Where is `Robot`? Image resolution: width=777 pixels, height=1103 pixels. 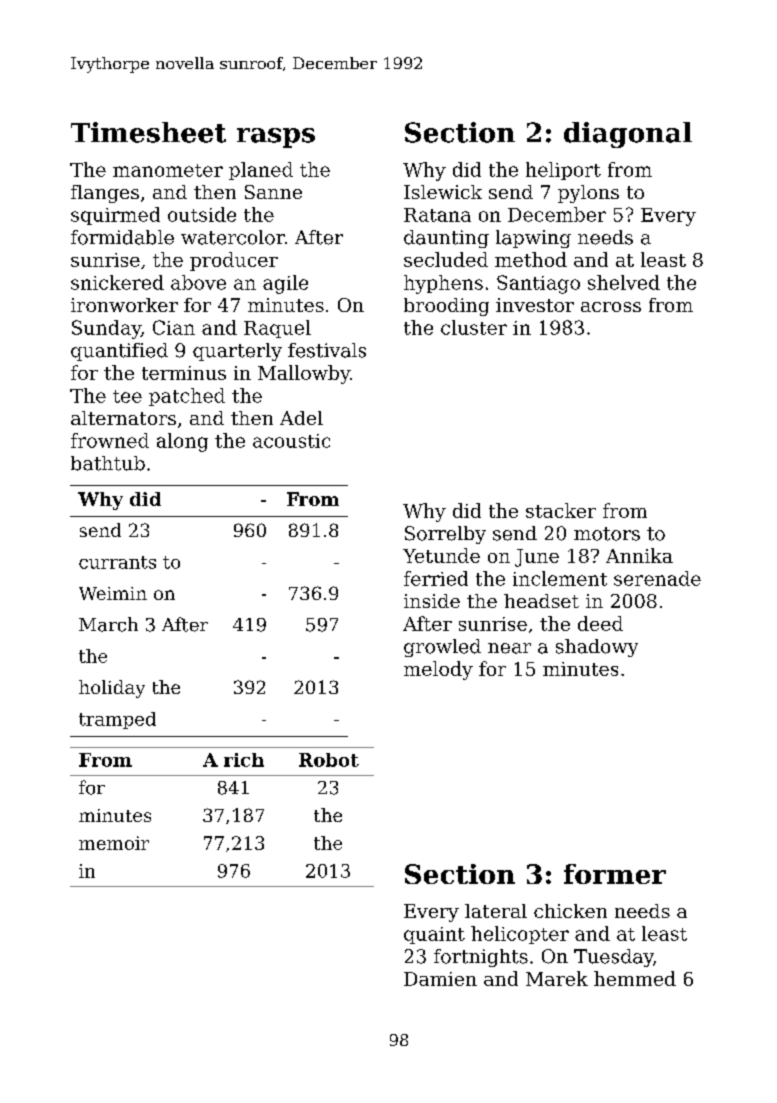
Robot is located at coordinates (329, 760).
